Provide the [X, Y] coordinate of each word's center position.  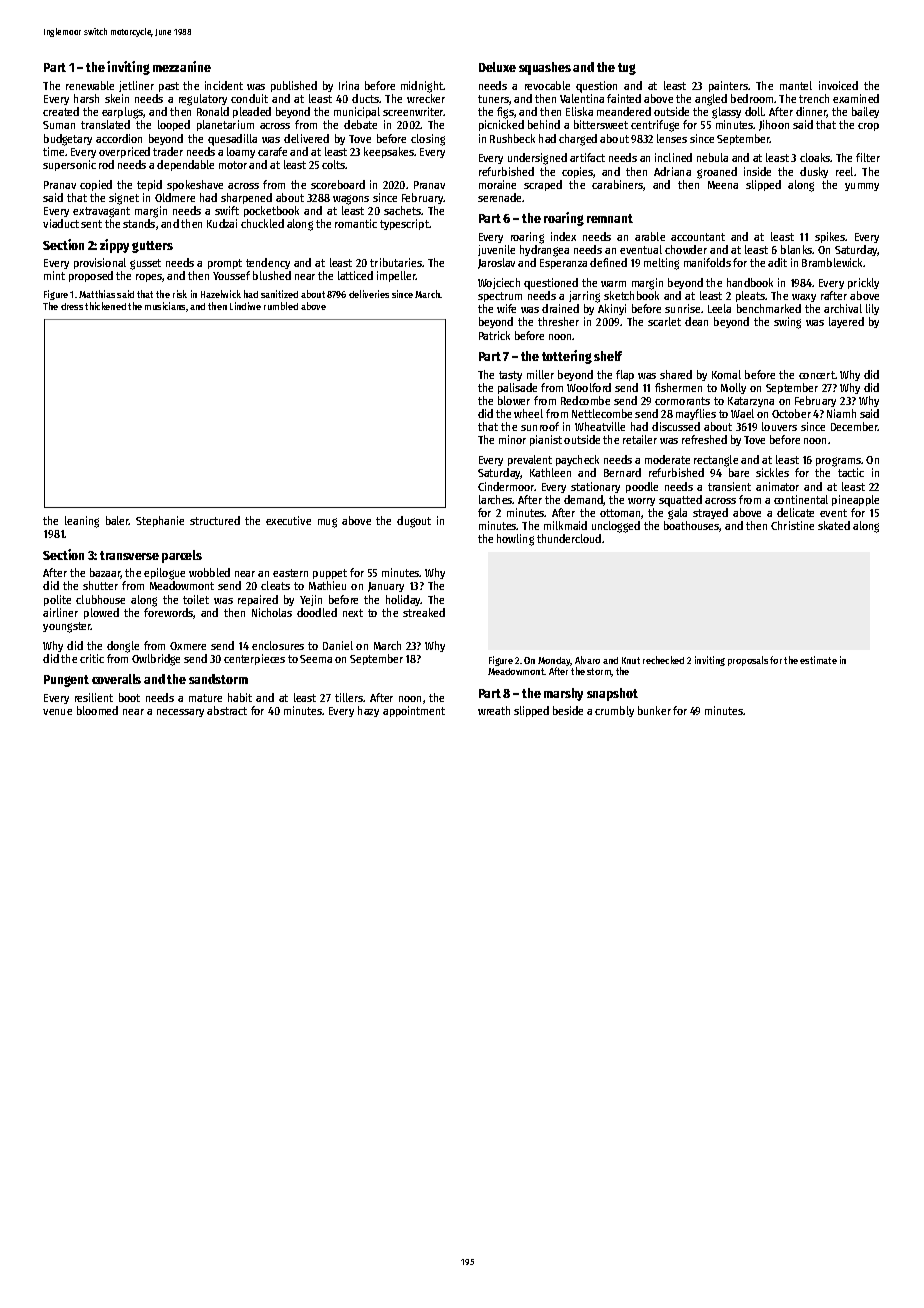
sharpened [246, 198]
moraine [497, 184]
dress [72, 306]
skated [834, 525]
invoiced [838, 85]
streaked [424, 612]
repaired [258, 600]
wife [506, 308]
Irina [349, 85]
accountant [698, 237]
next [353, 613]
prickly [863, 283]
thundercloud [569, 538]
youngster [67, 627]
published [294, 86]
